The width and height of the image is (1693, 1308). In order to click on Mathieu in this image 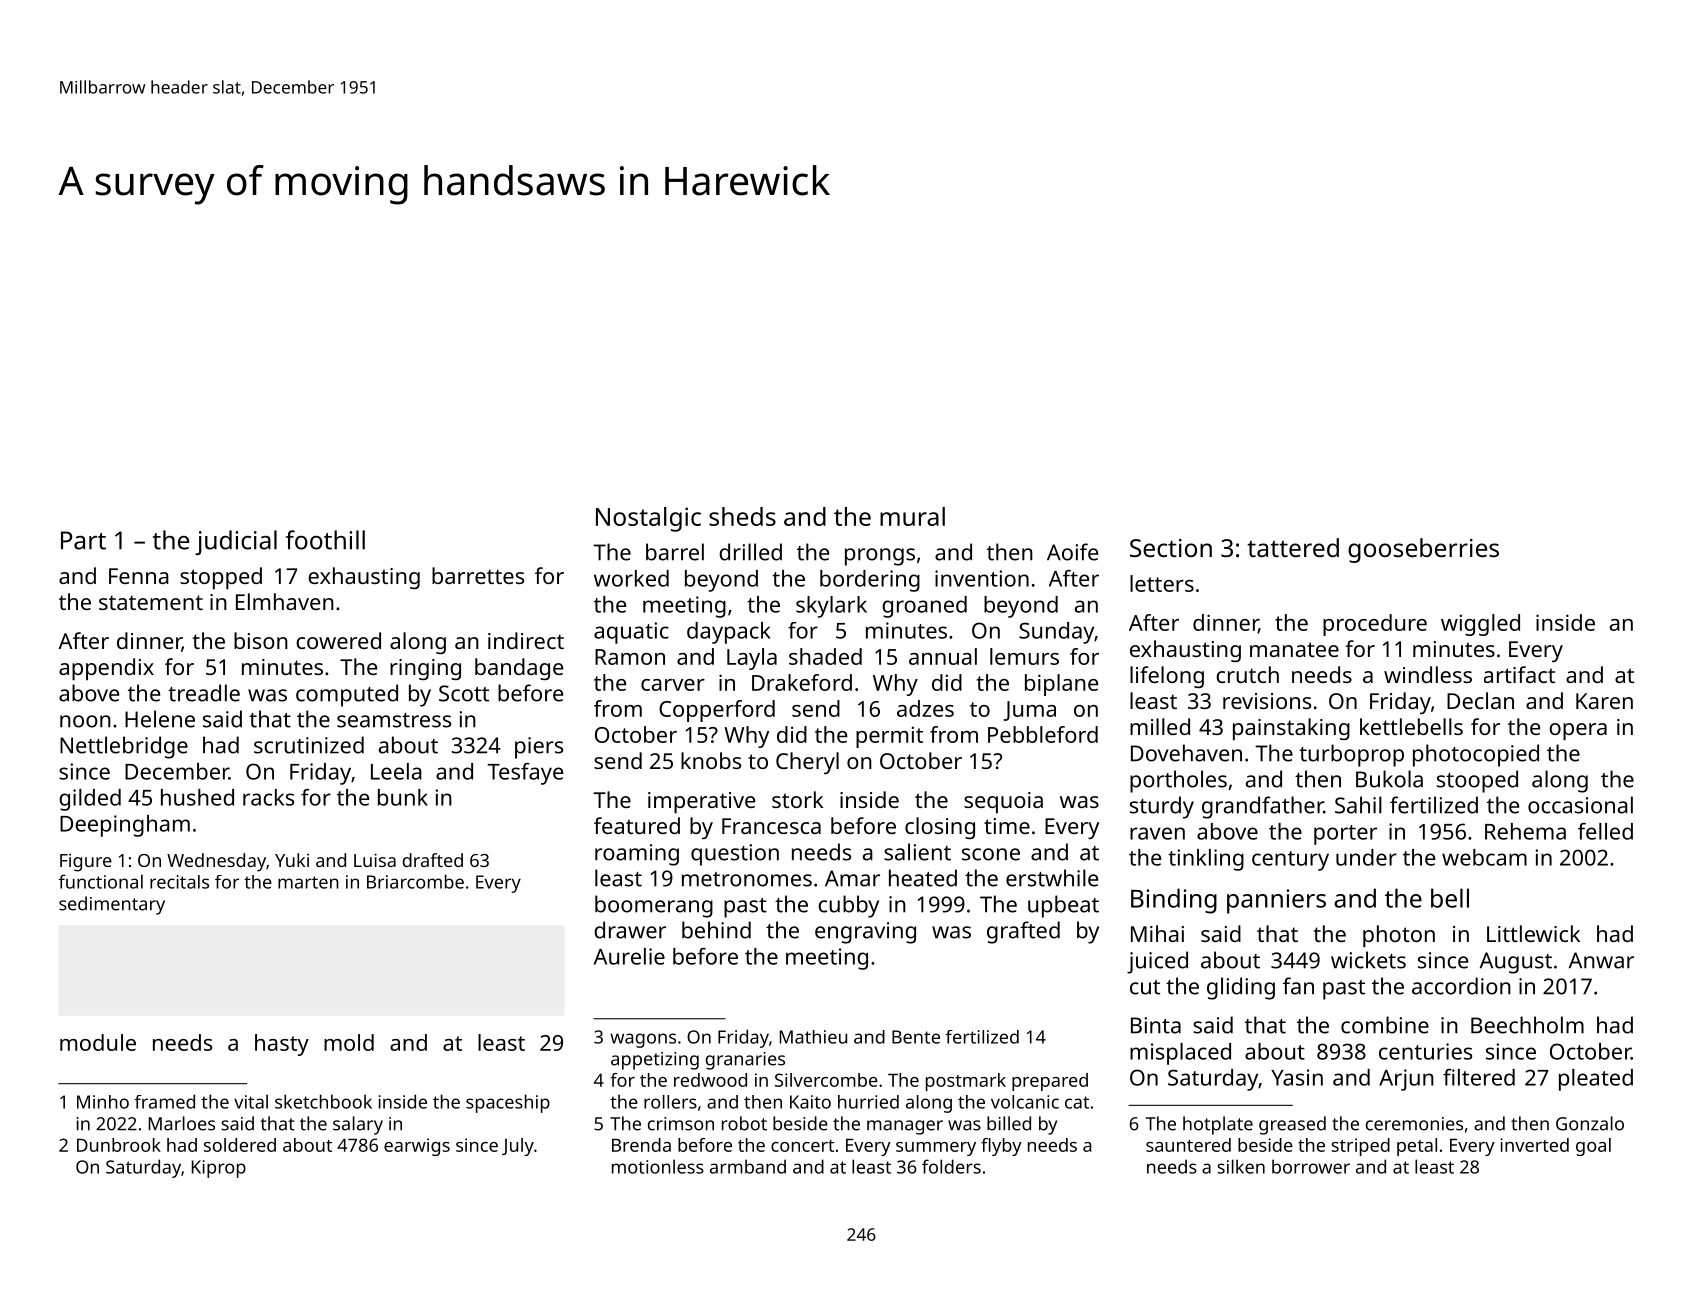, I will do `click(813, 1037)`.
